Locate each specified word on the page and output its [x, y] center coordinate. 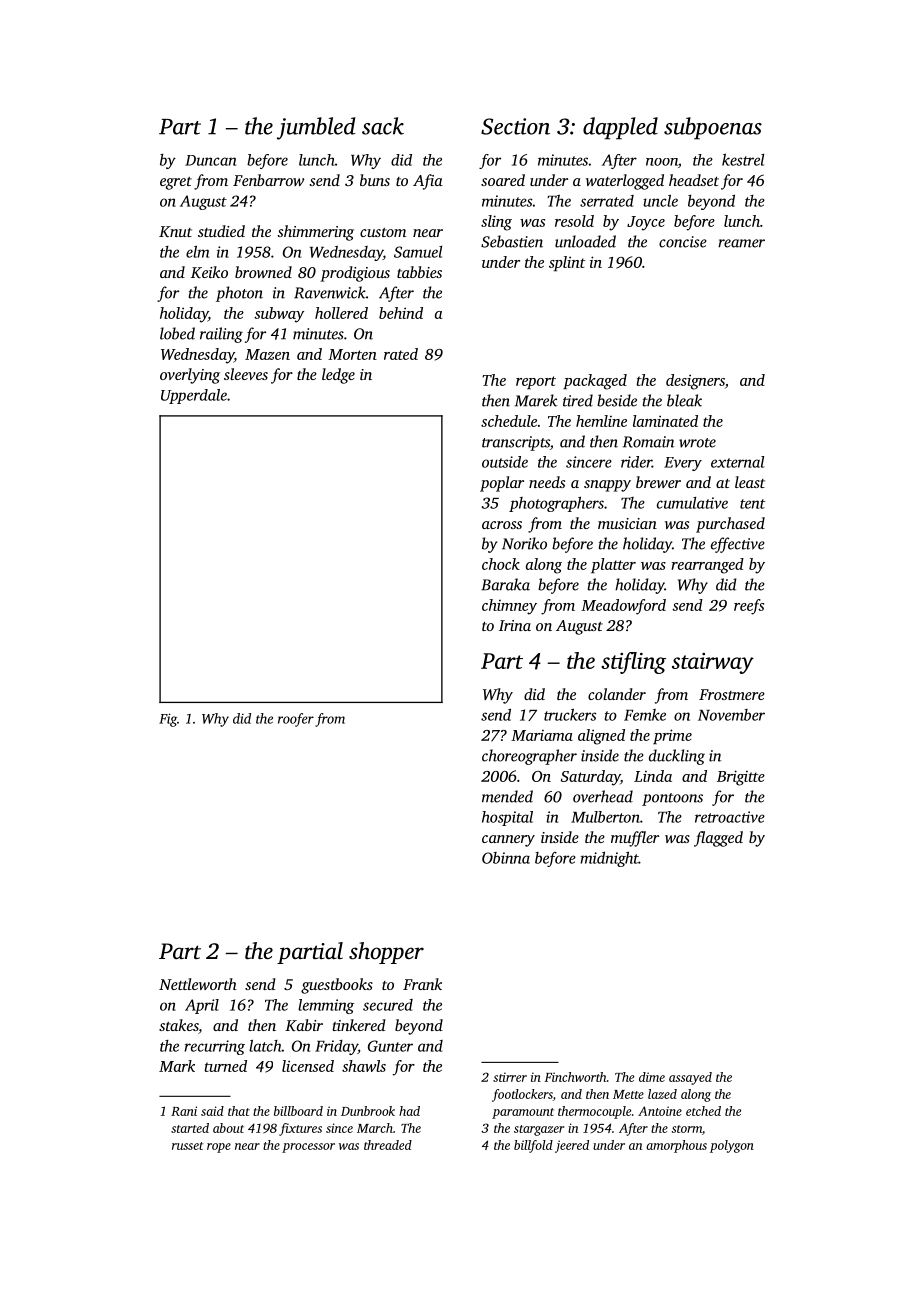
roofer [296, 720]
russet [188, 1146]
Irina [515, 625]
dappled [620, 128]
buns [375, 180]
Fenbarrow [268, 180]
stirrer [510, 1077]
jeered [572, 1146]
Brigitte [741, 778]
